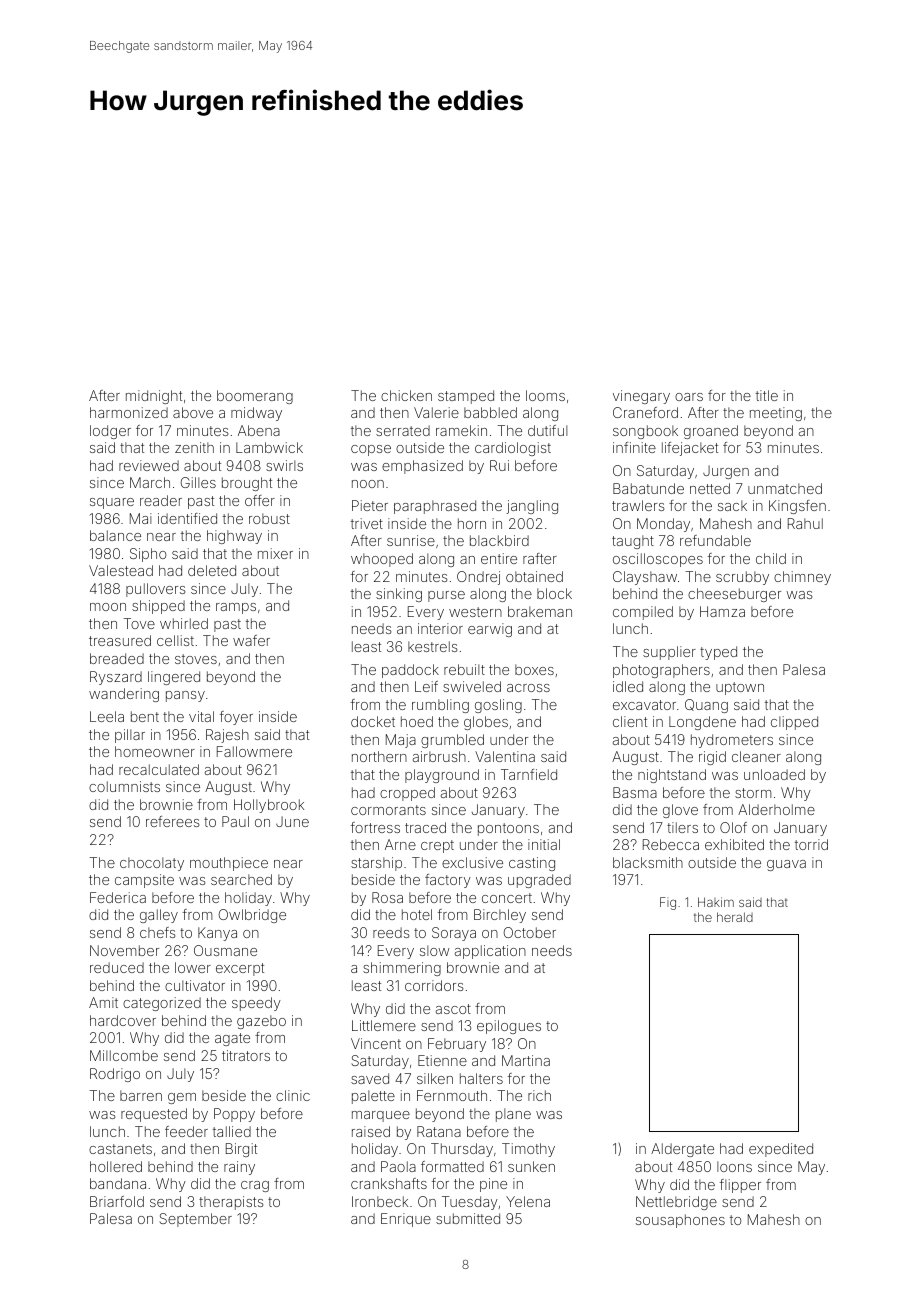 This screenshot has height=1308, width=924. I want to click on Thursday, so click(462, 1150).
